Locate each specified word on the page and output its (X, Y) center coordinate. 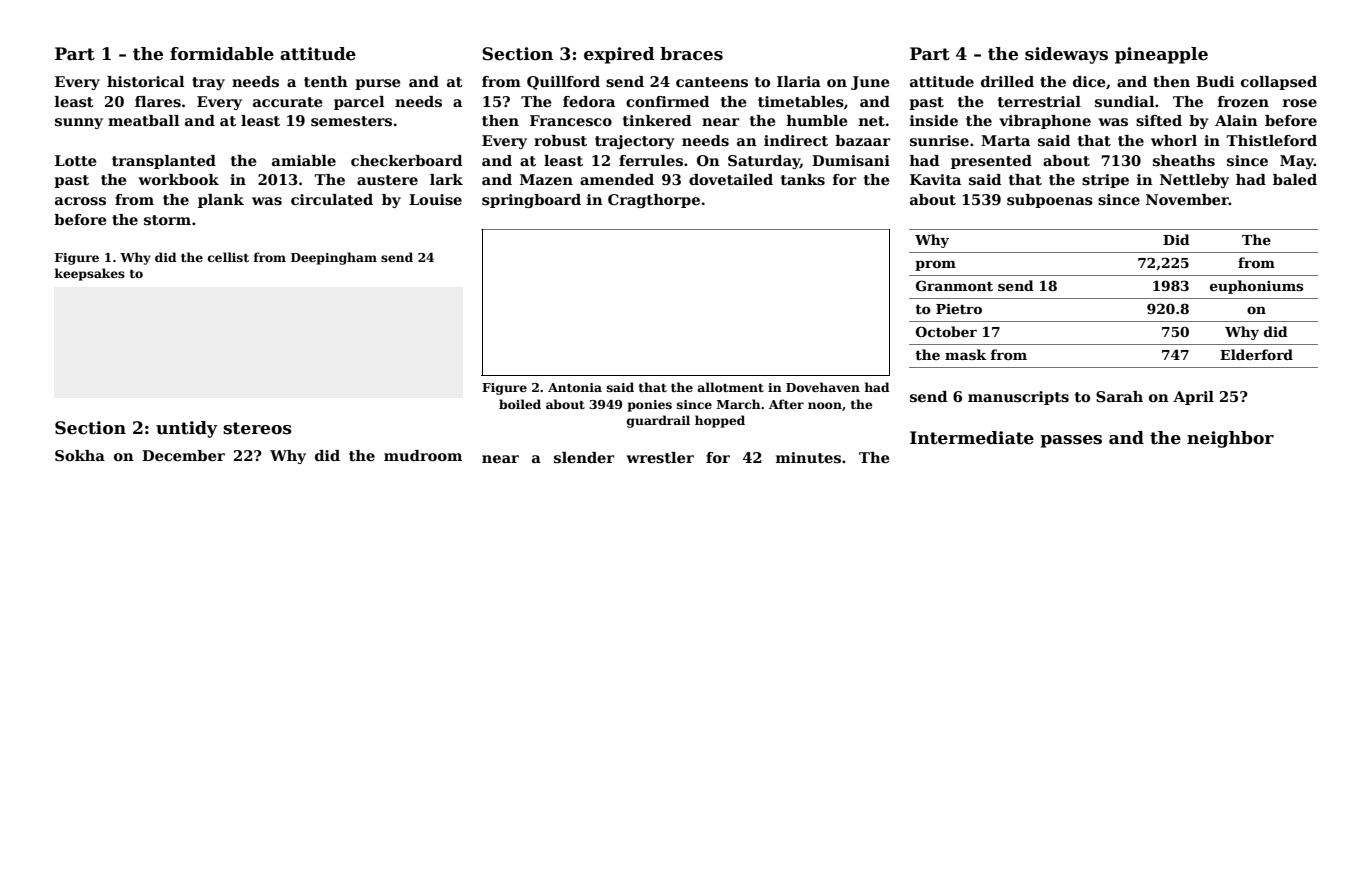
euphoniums (1256, 287)
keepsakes (90, 274)
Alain (1236, 120)
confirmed (667, 101)
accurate (287, 102)
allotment (731, 387)
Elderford (1256, 354)
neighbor (1230, 439)
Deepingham (334, 258)
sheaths (1184, 160)
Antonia (575, 387)
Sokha (80, 455)
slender (584, 457)
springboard (531, 201)
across (80, 201)
